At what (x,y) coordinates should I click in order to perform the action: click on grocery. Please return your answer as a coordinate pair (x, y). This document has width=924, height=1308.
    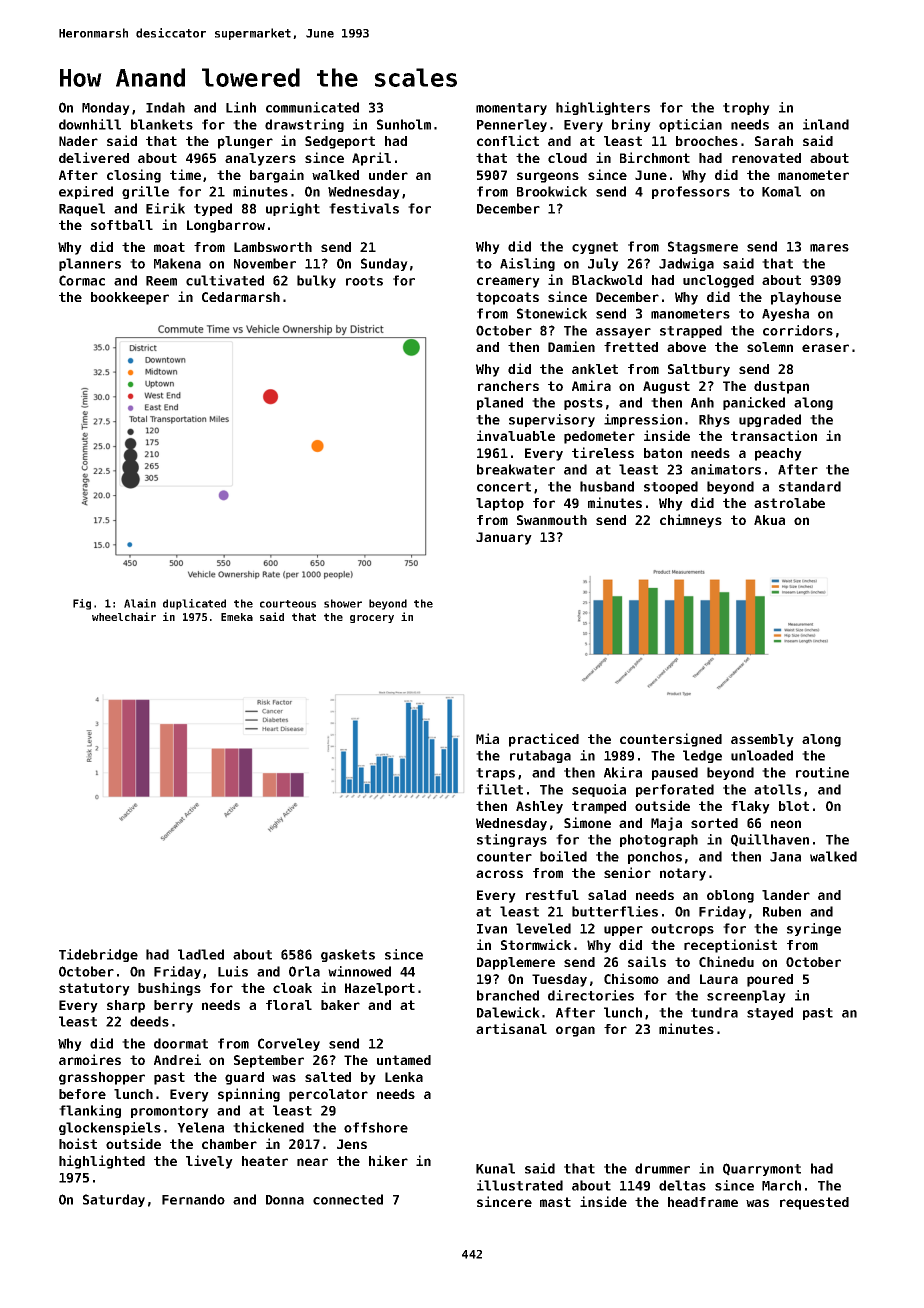
    Looking at the image, I should click on (372, 619).
